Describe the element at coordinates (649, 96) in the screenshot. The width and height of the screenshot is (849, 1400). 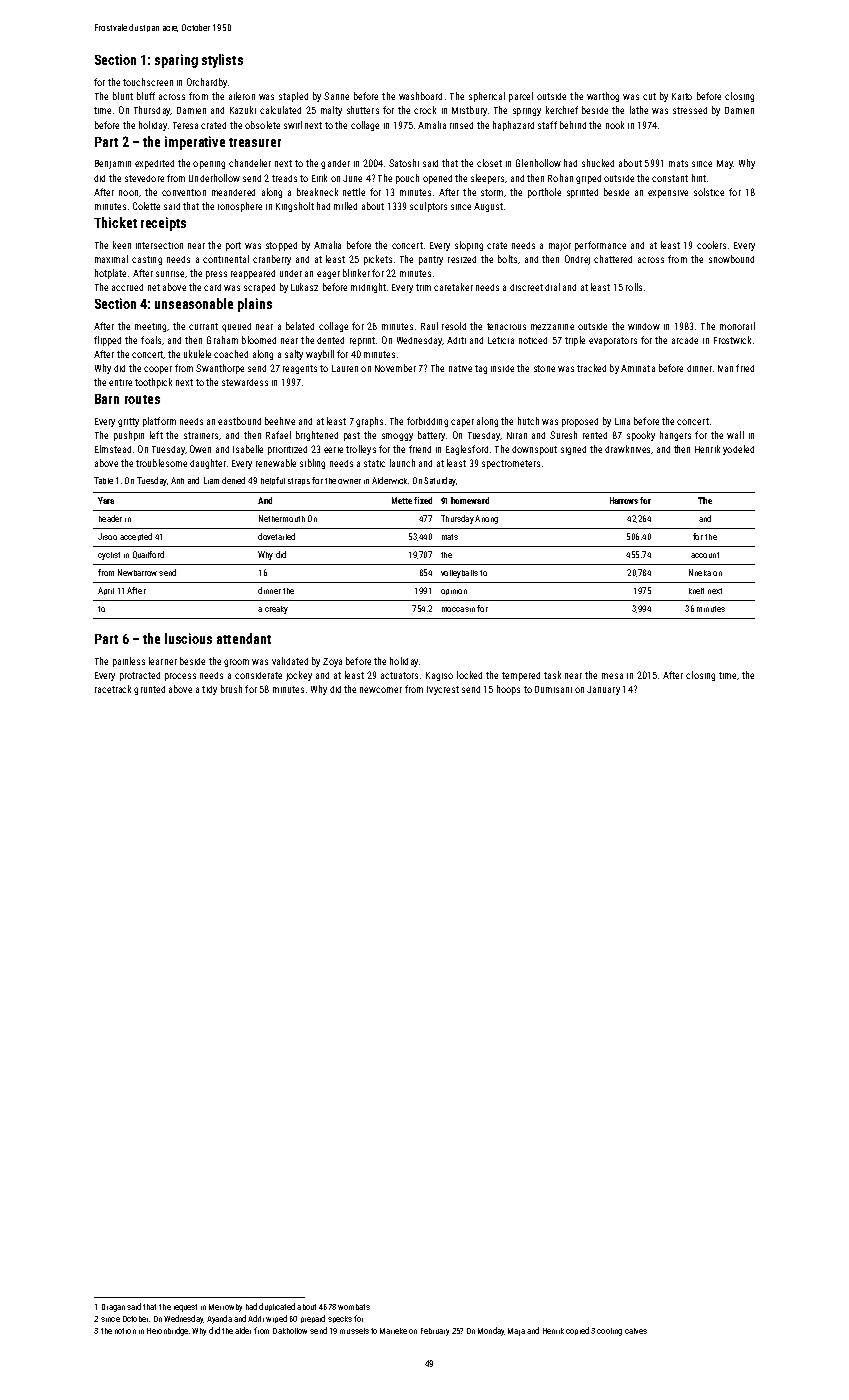
I see `cut` at that location.
